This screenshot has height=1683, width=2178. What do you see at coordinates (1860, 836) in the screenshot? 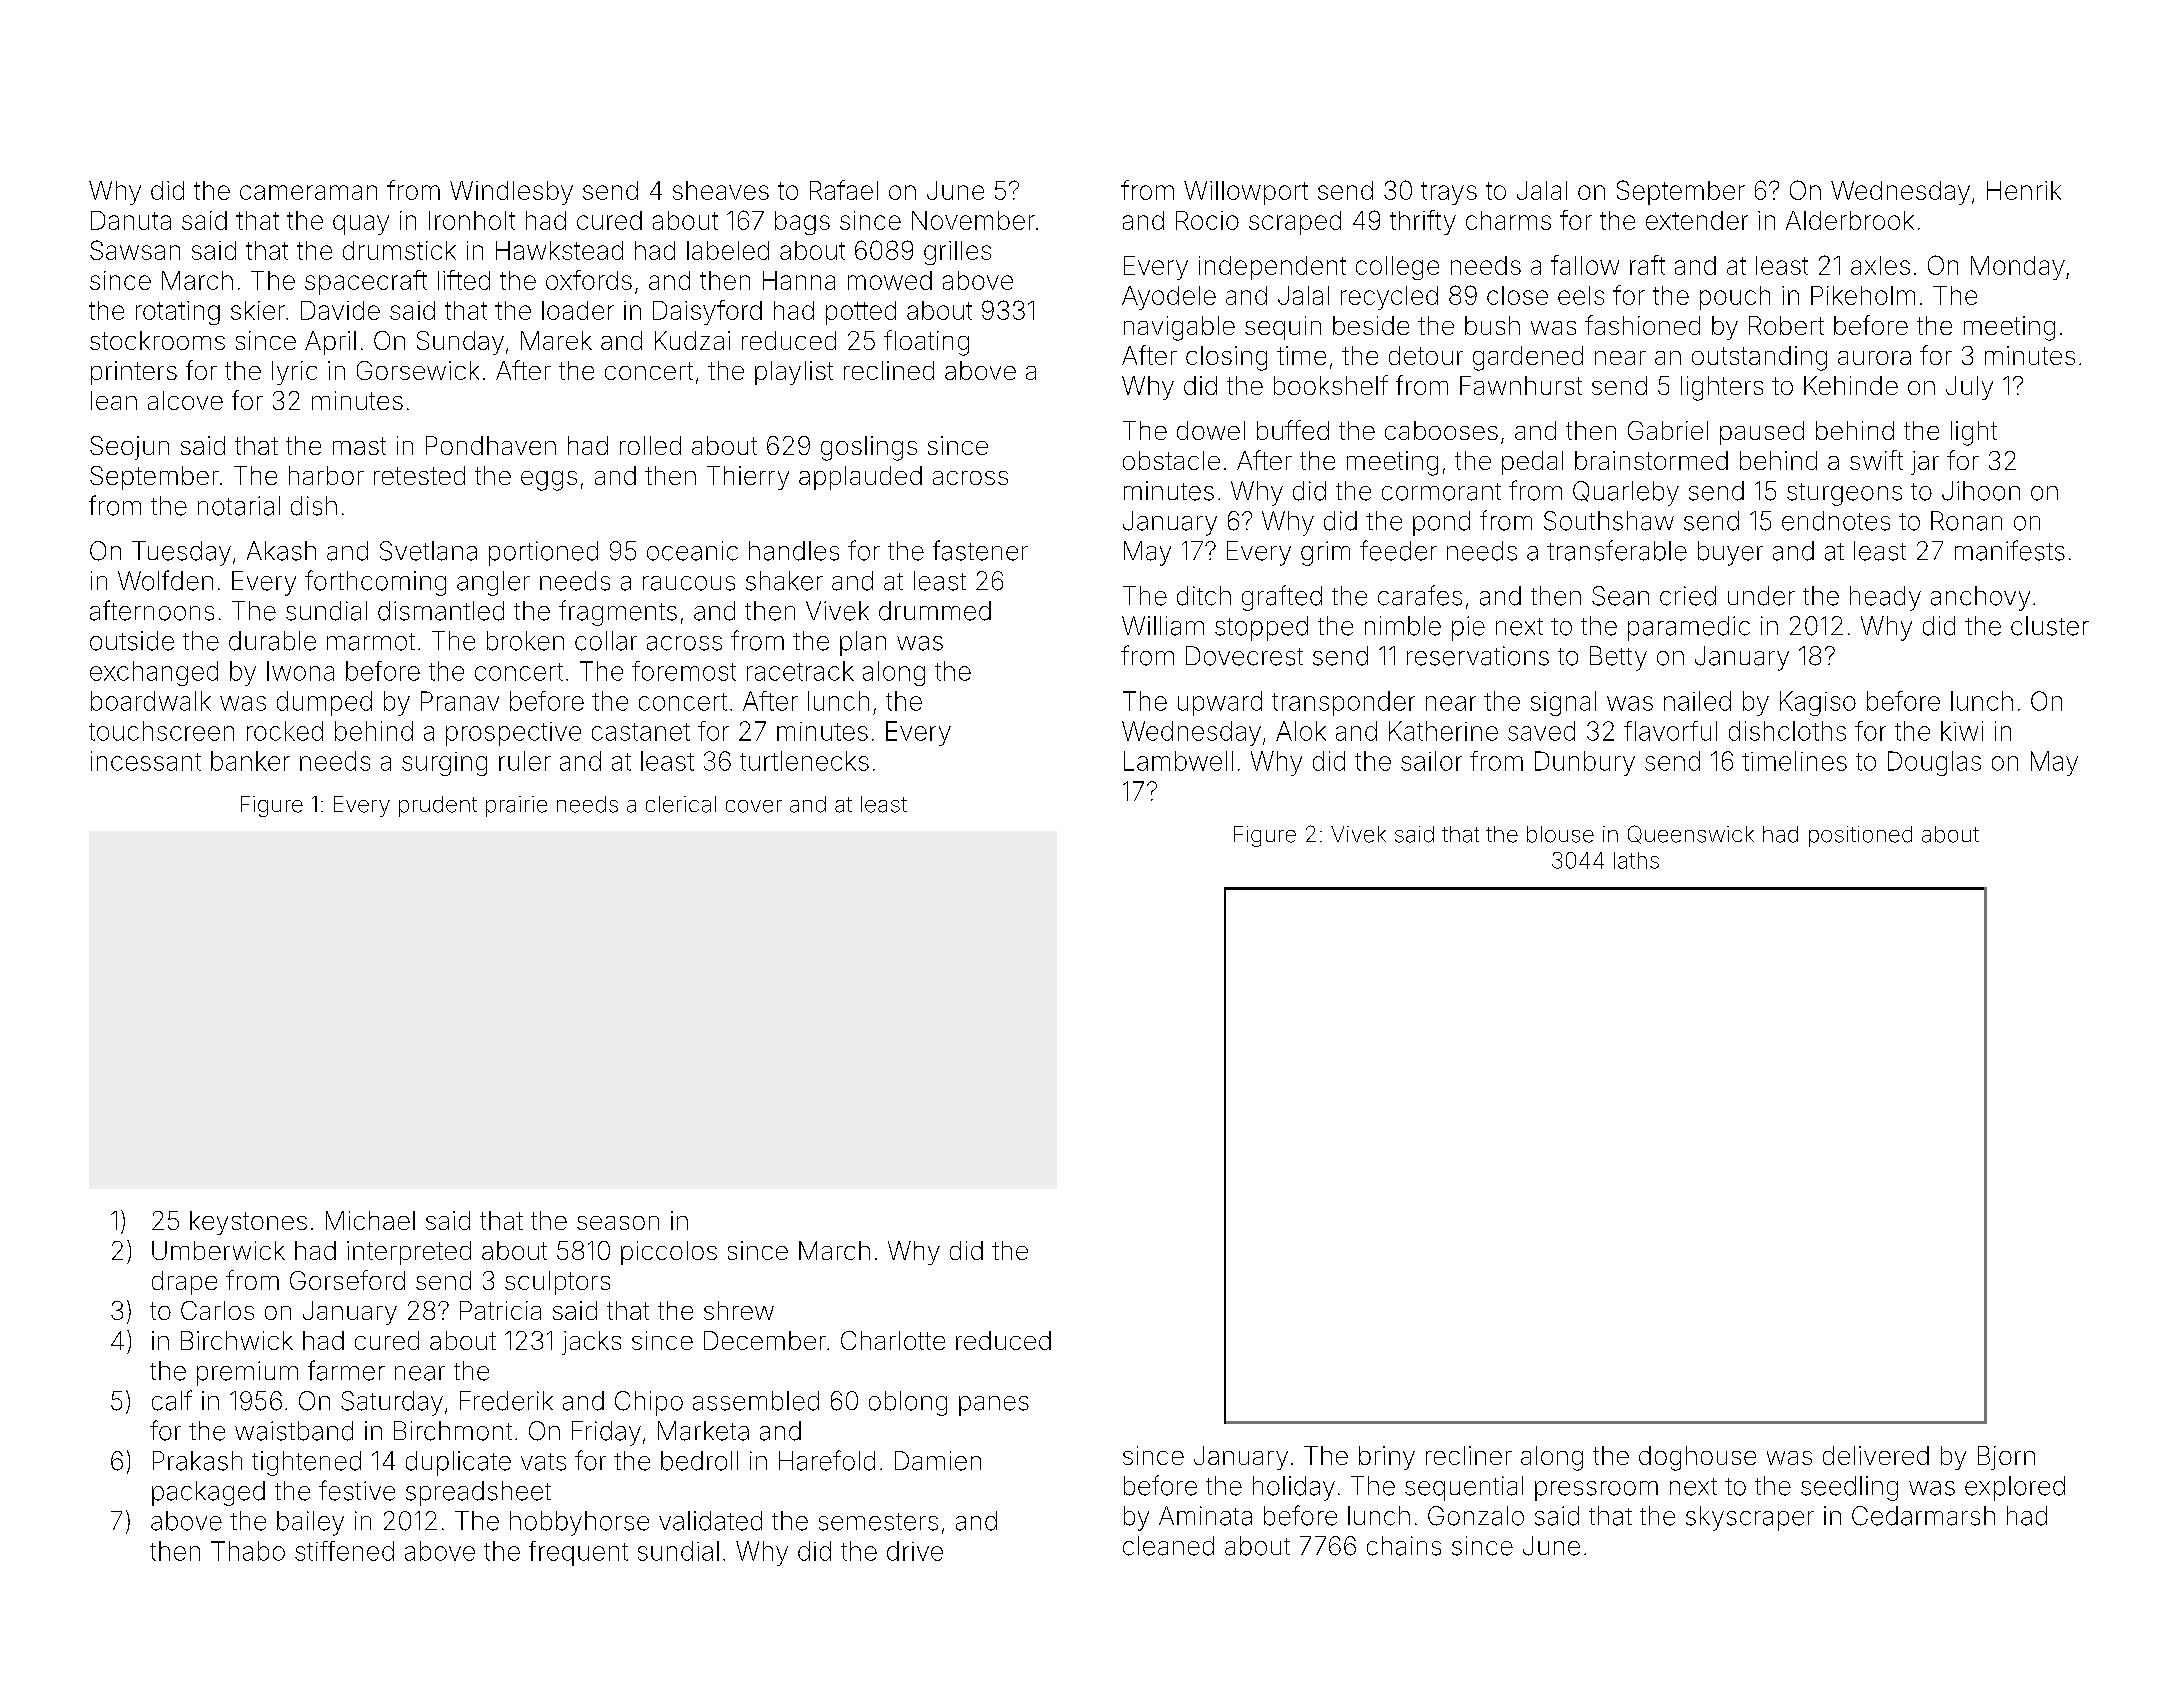
I see `positioned` at bounding box center [1860, 836].
